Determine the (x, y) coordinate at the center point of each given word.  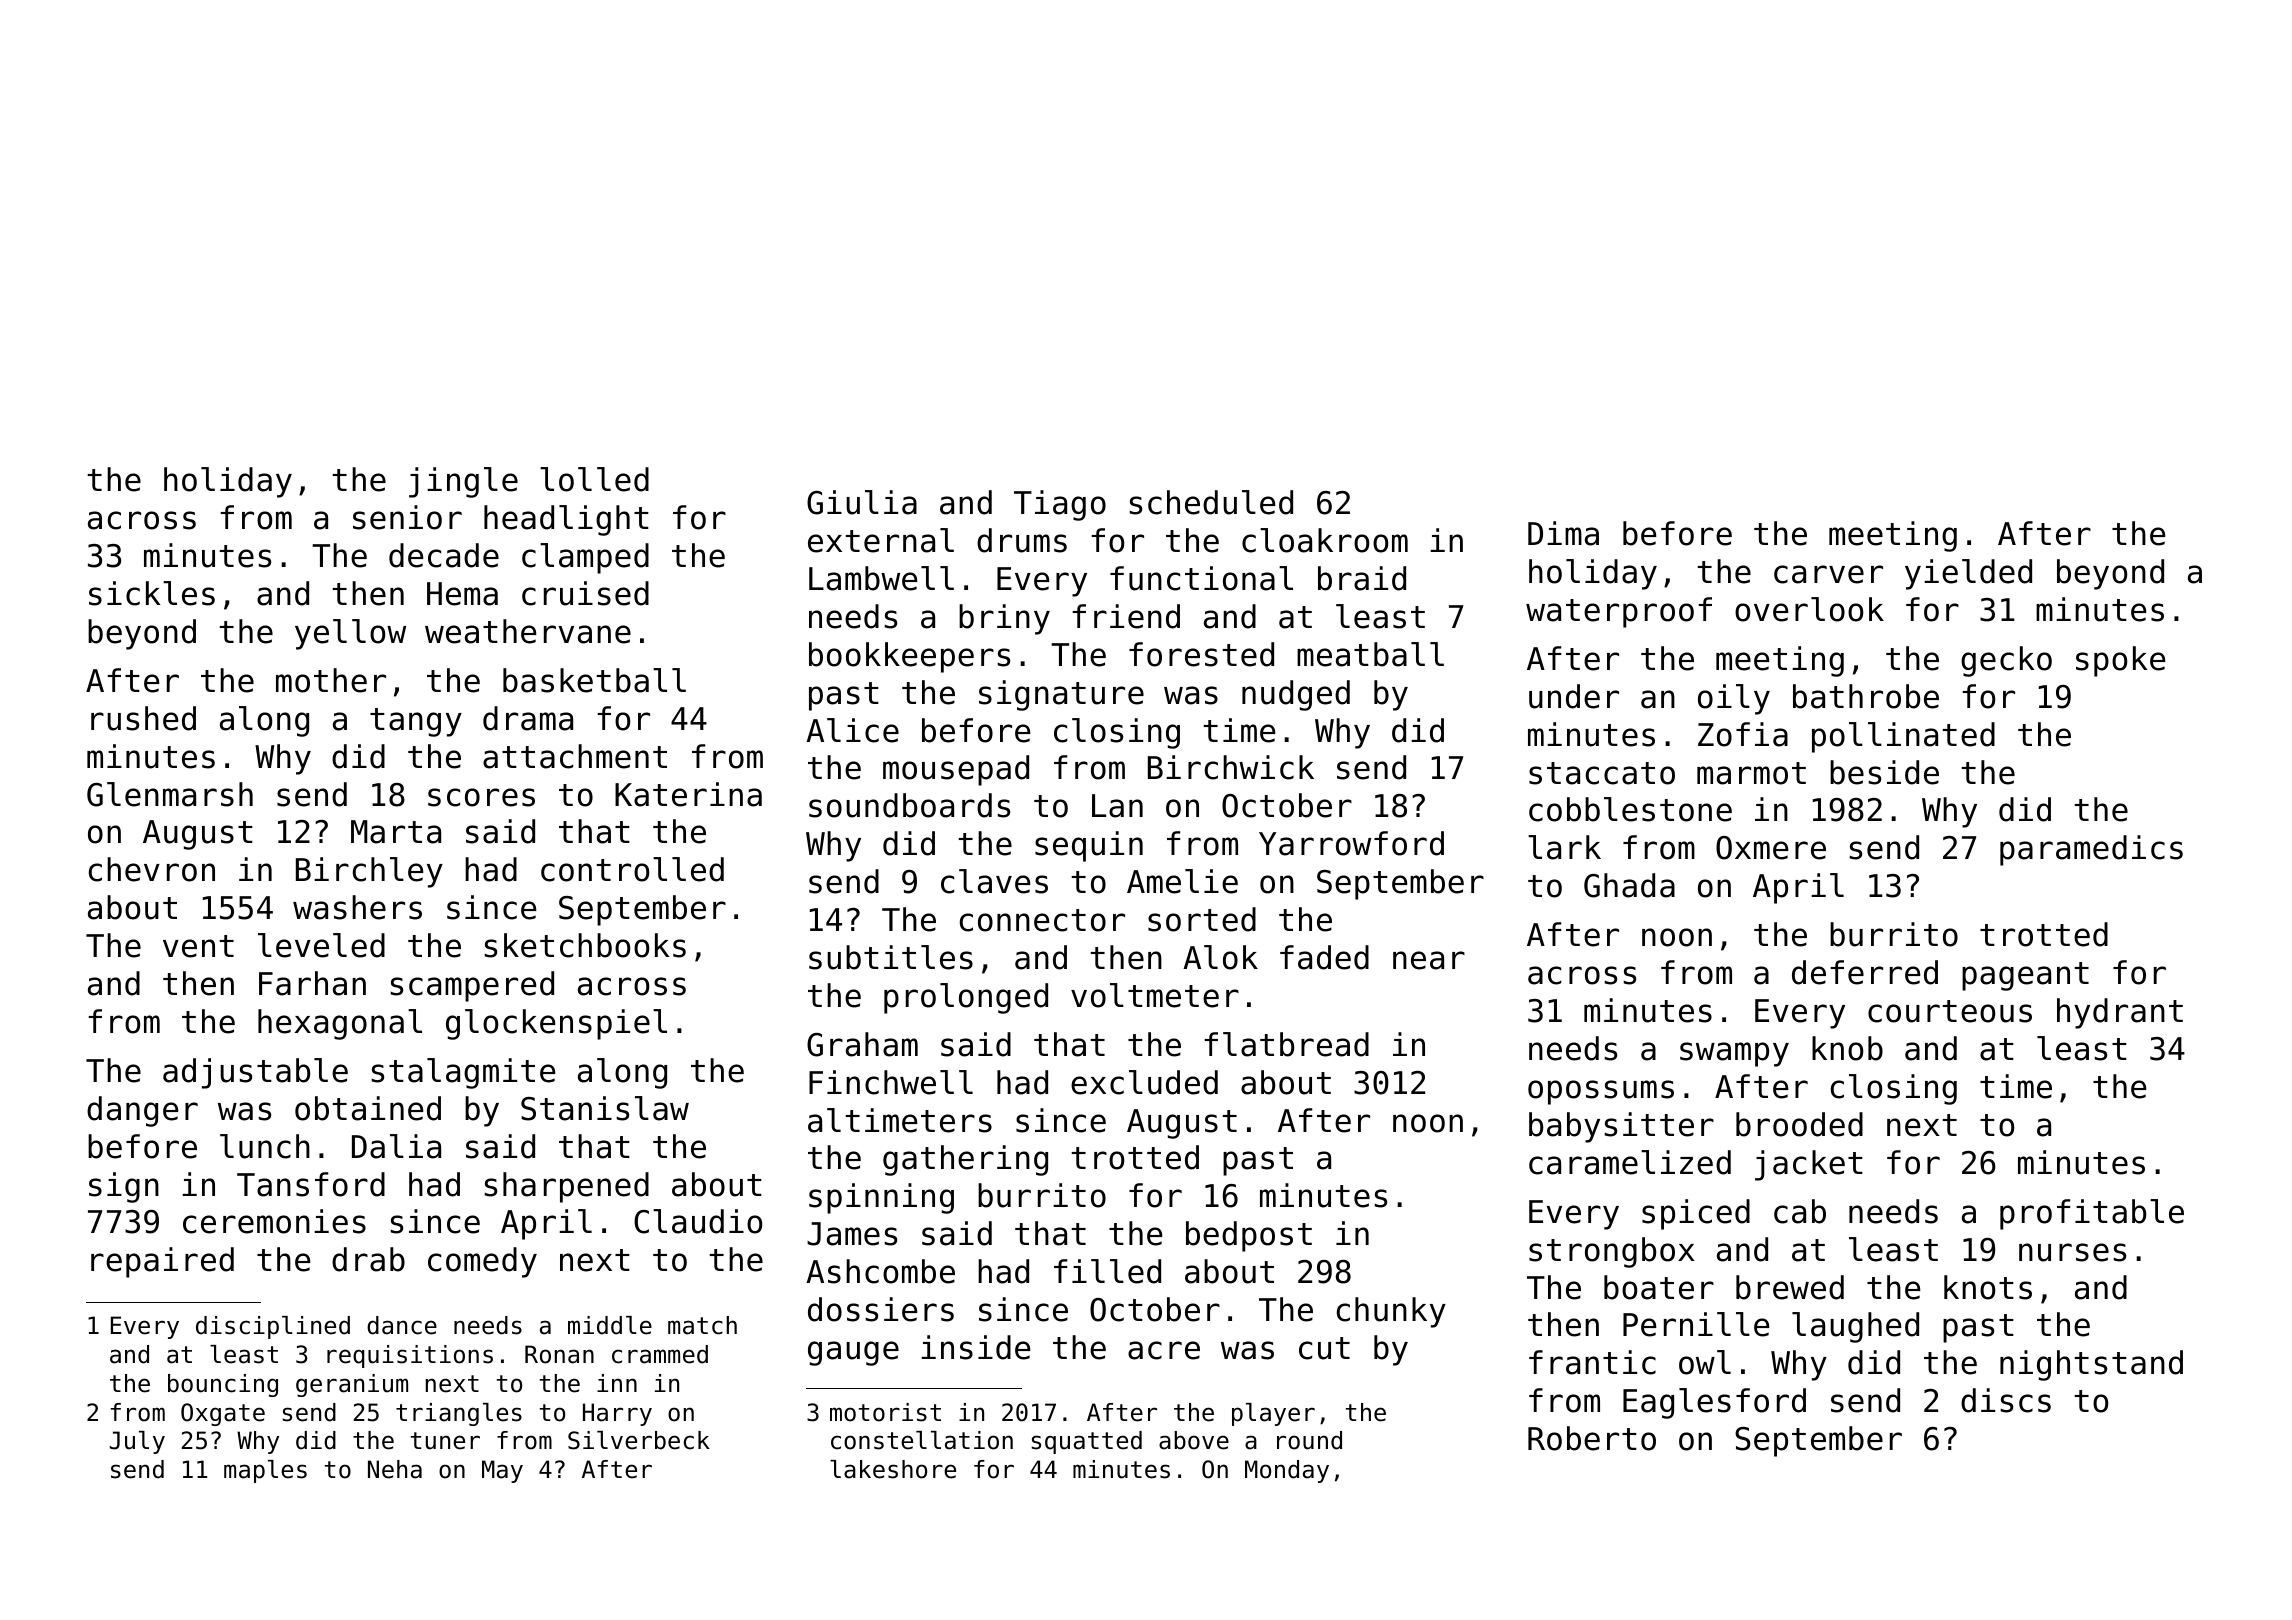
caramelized (1630, 1162)
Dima (1563, 533)
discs (2006, 1400)
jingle (463, 482)
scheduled (1211, 502)
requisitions (410, 1356)
